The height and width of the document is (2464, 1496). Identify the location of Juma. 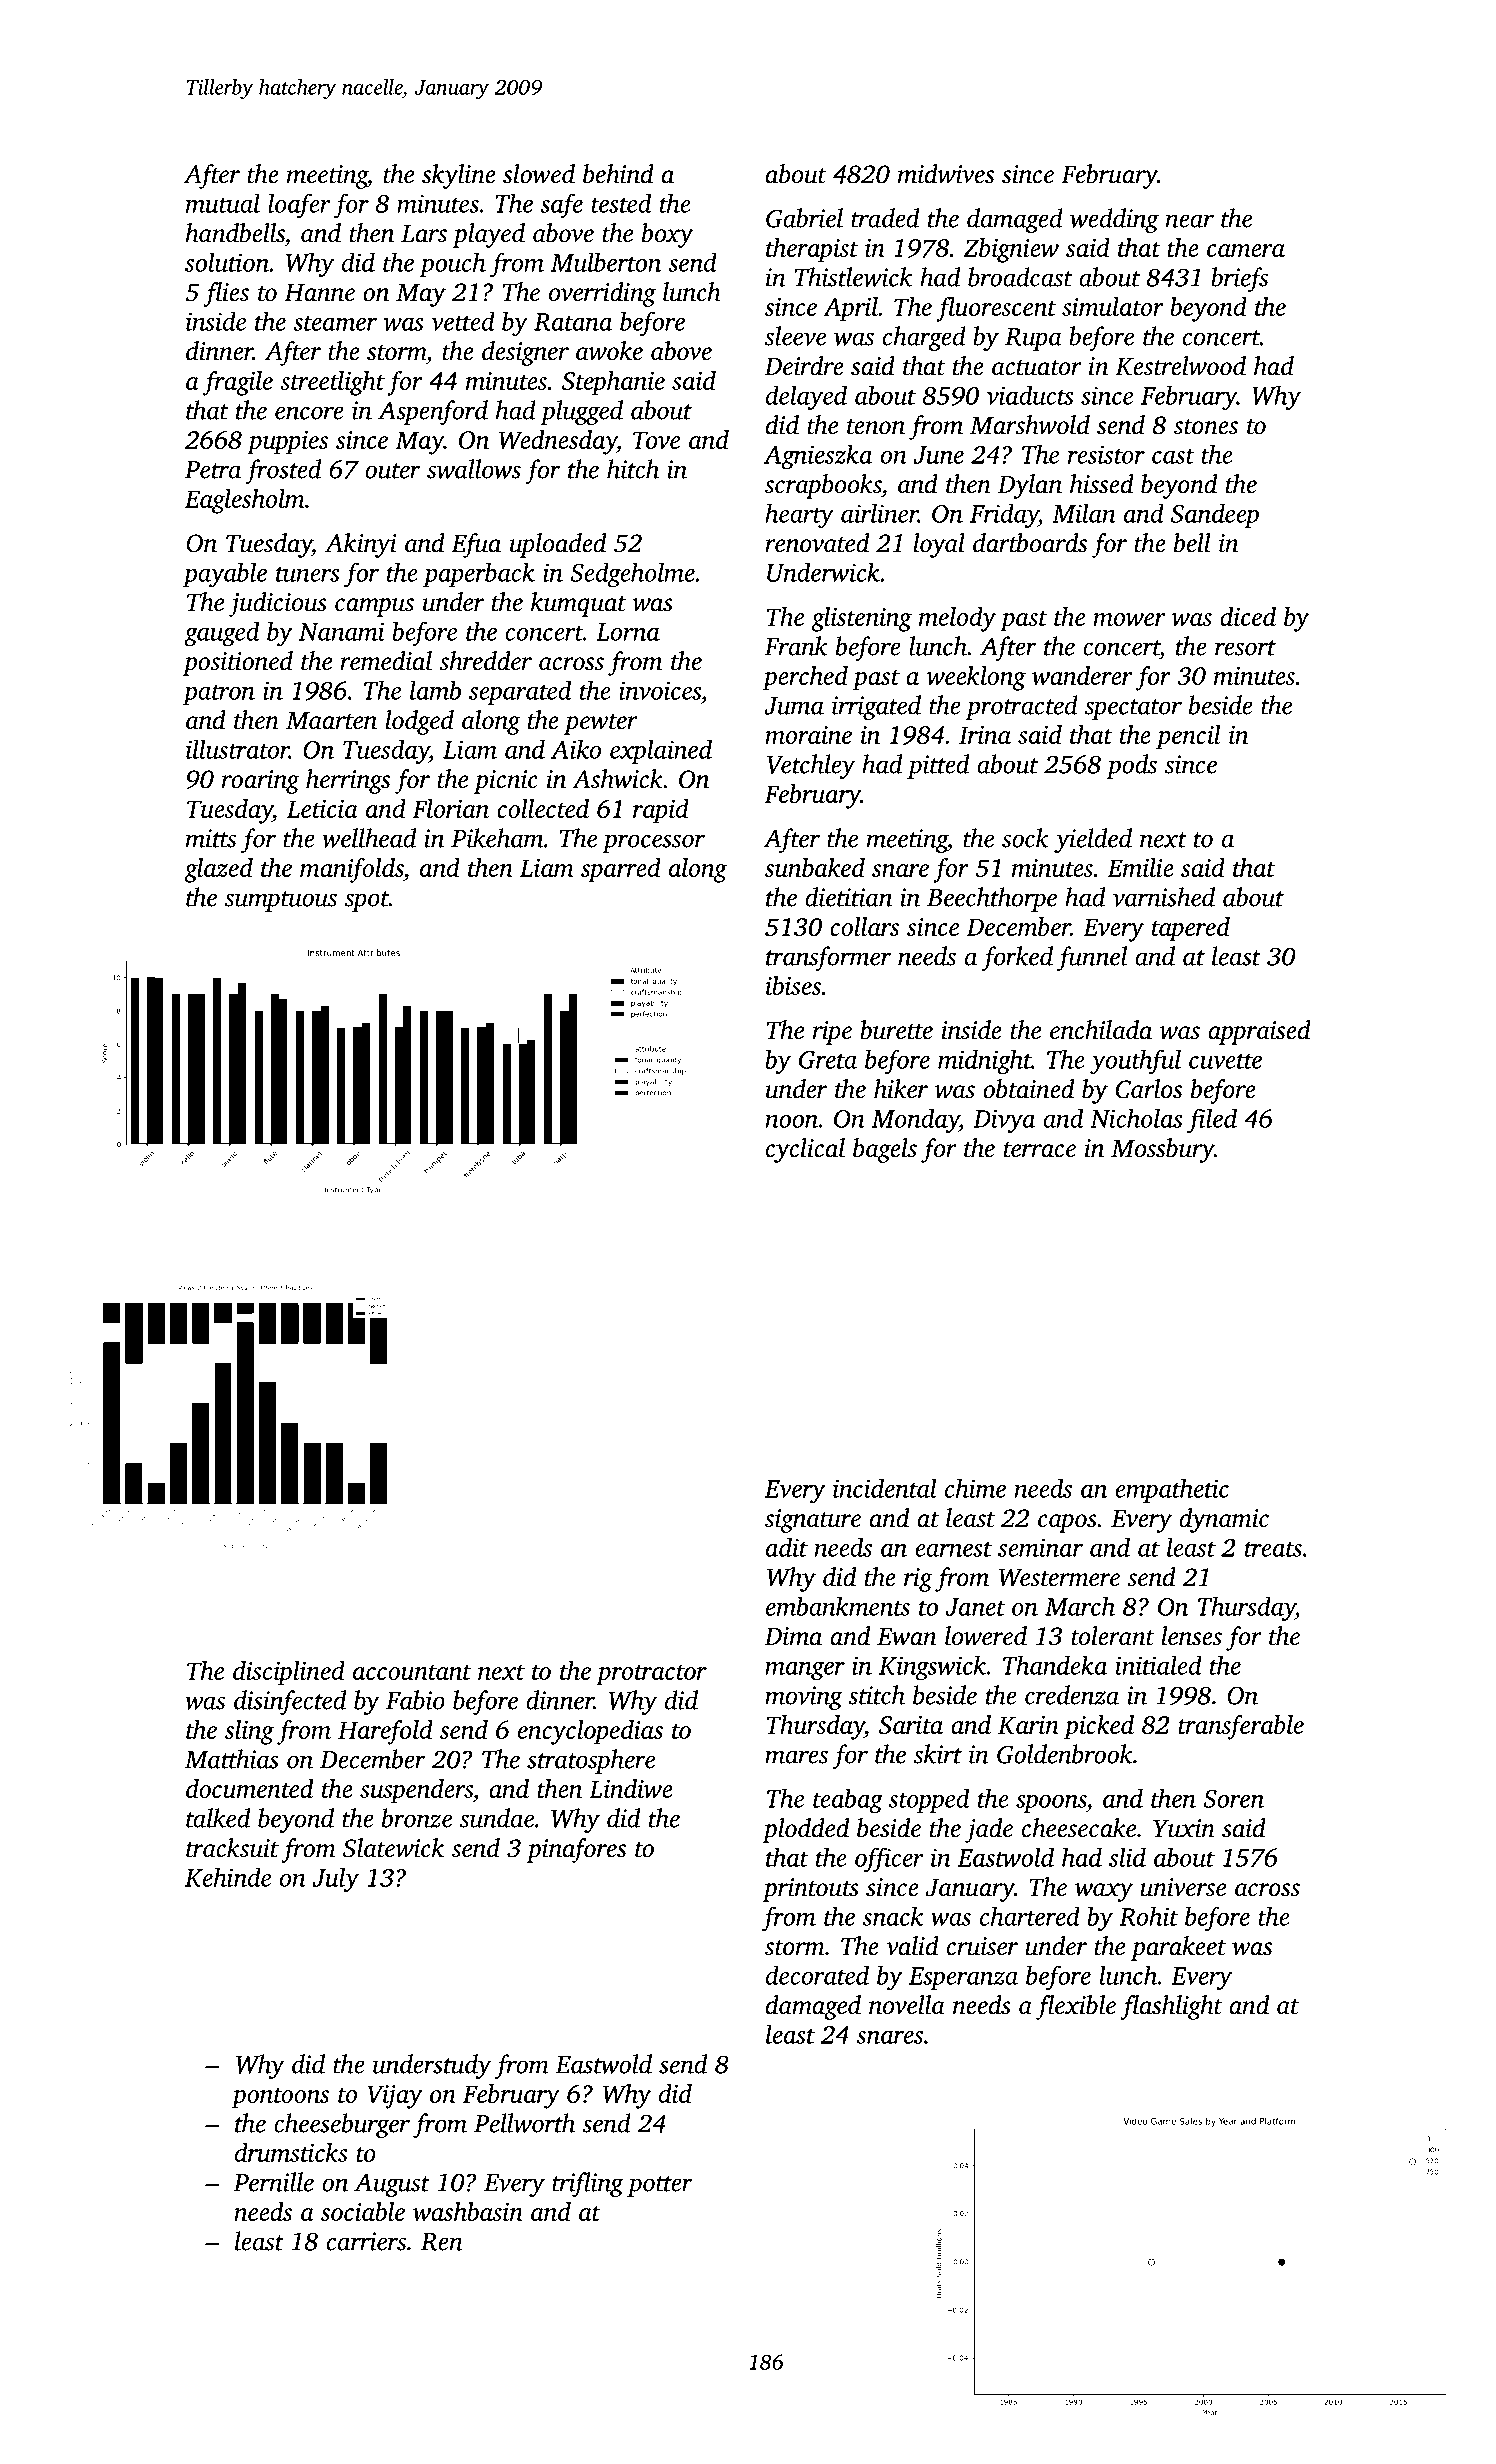
(794, 706).
